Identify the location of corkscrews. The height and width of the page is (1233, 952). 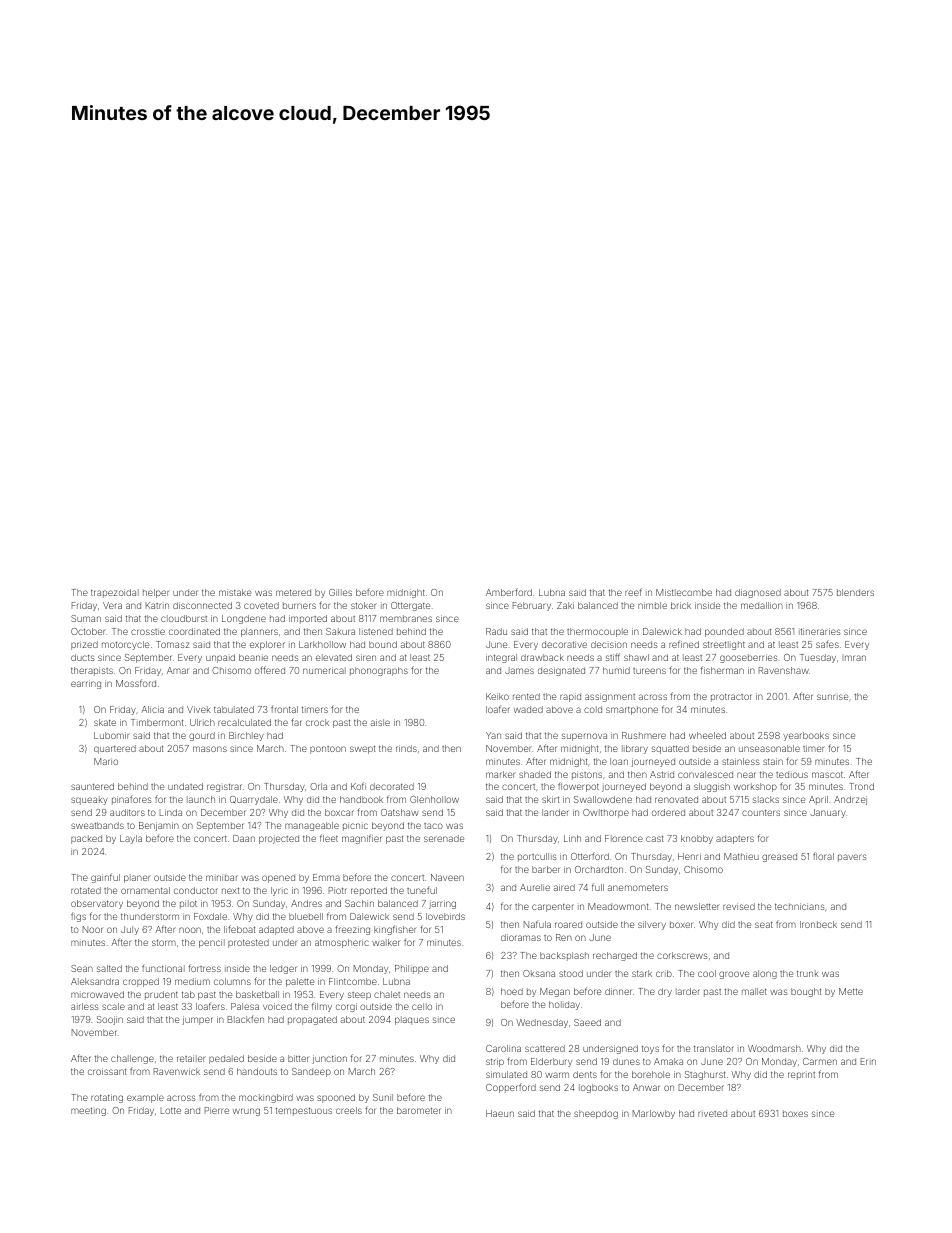
(682, 955).
